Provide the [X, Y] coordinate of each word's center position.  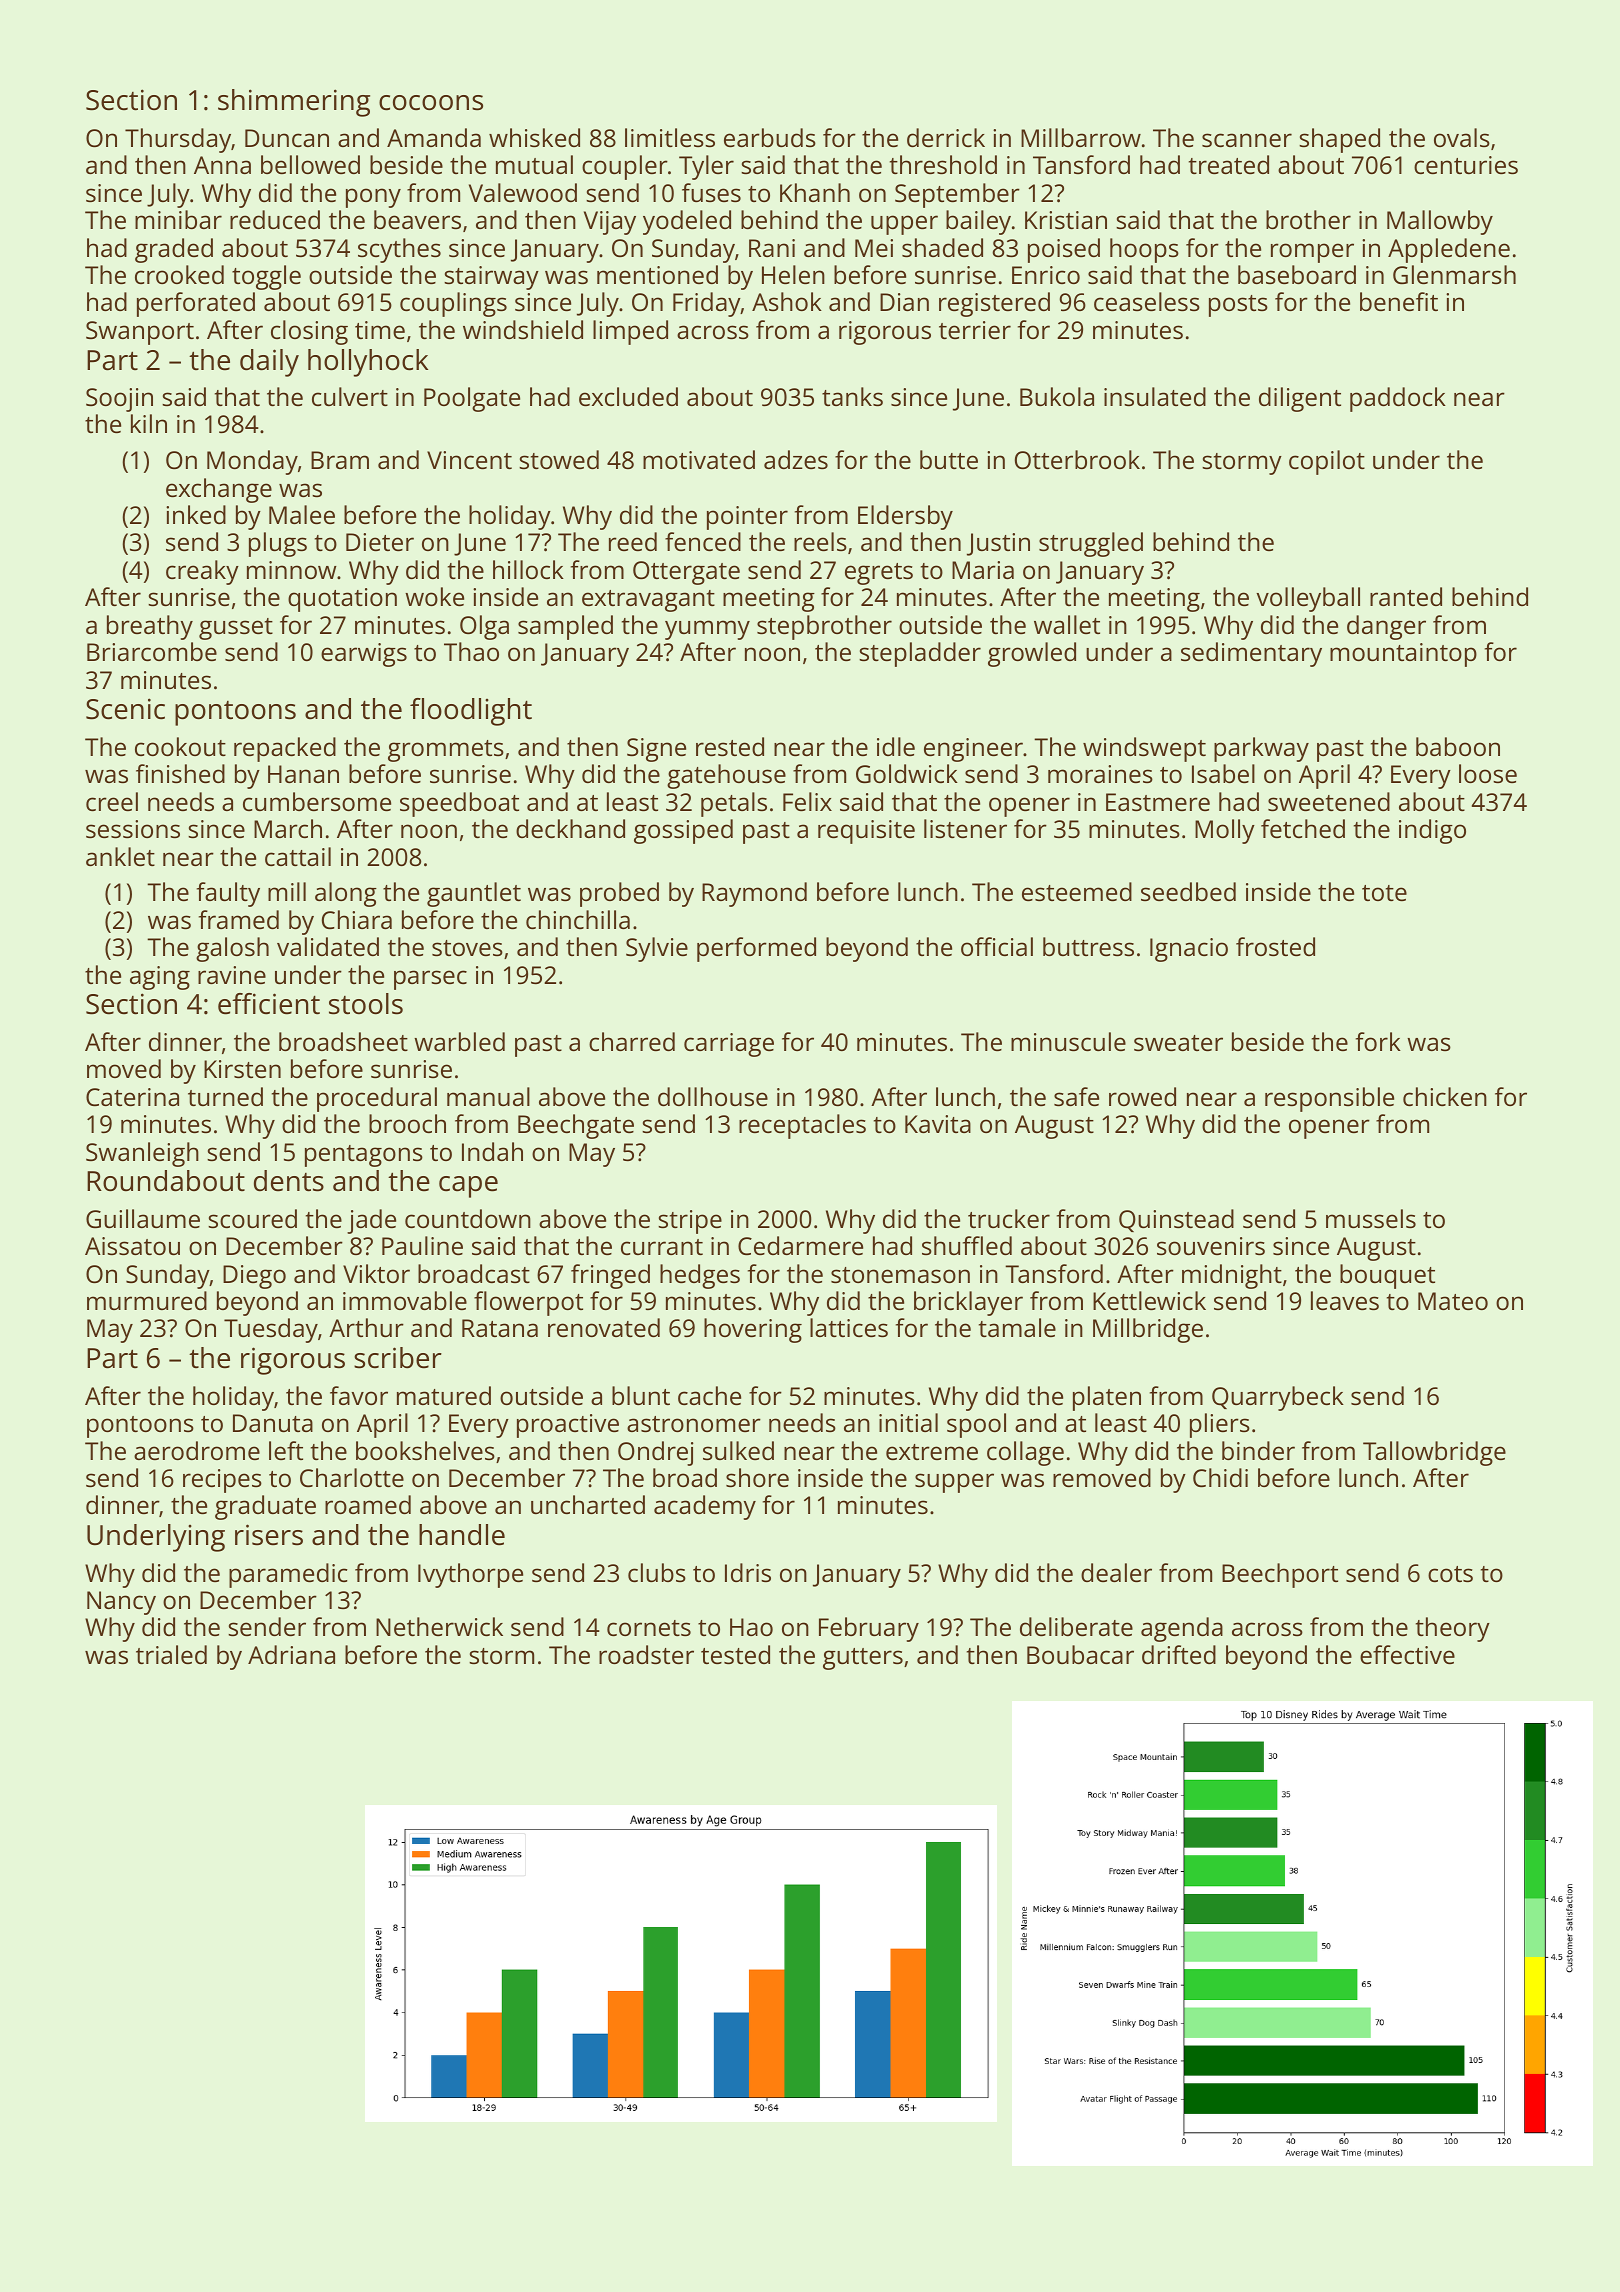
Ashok [787, 301]
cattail [298, 856]
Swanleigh [142, 1154]
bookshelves [425, 1450]
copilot [1327, 462]
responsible [1329, 1099]
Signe [656, 750]
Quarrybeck [1278, 1398]
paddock [1398, 399]
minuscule [1068, 1041]
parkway [1261, 749]
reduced [275, 219]
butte [949, 459]
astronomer [694, 1424]
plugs [278, 544]
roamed [368, 1504]
